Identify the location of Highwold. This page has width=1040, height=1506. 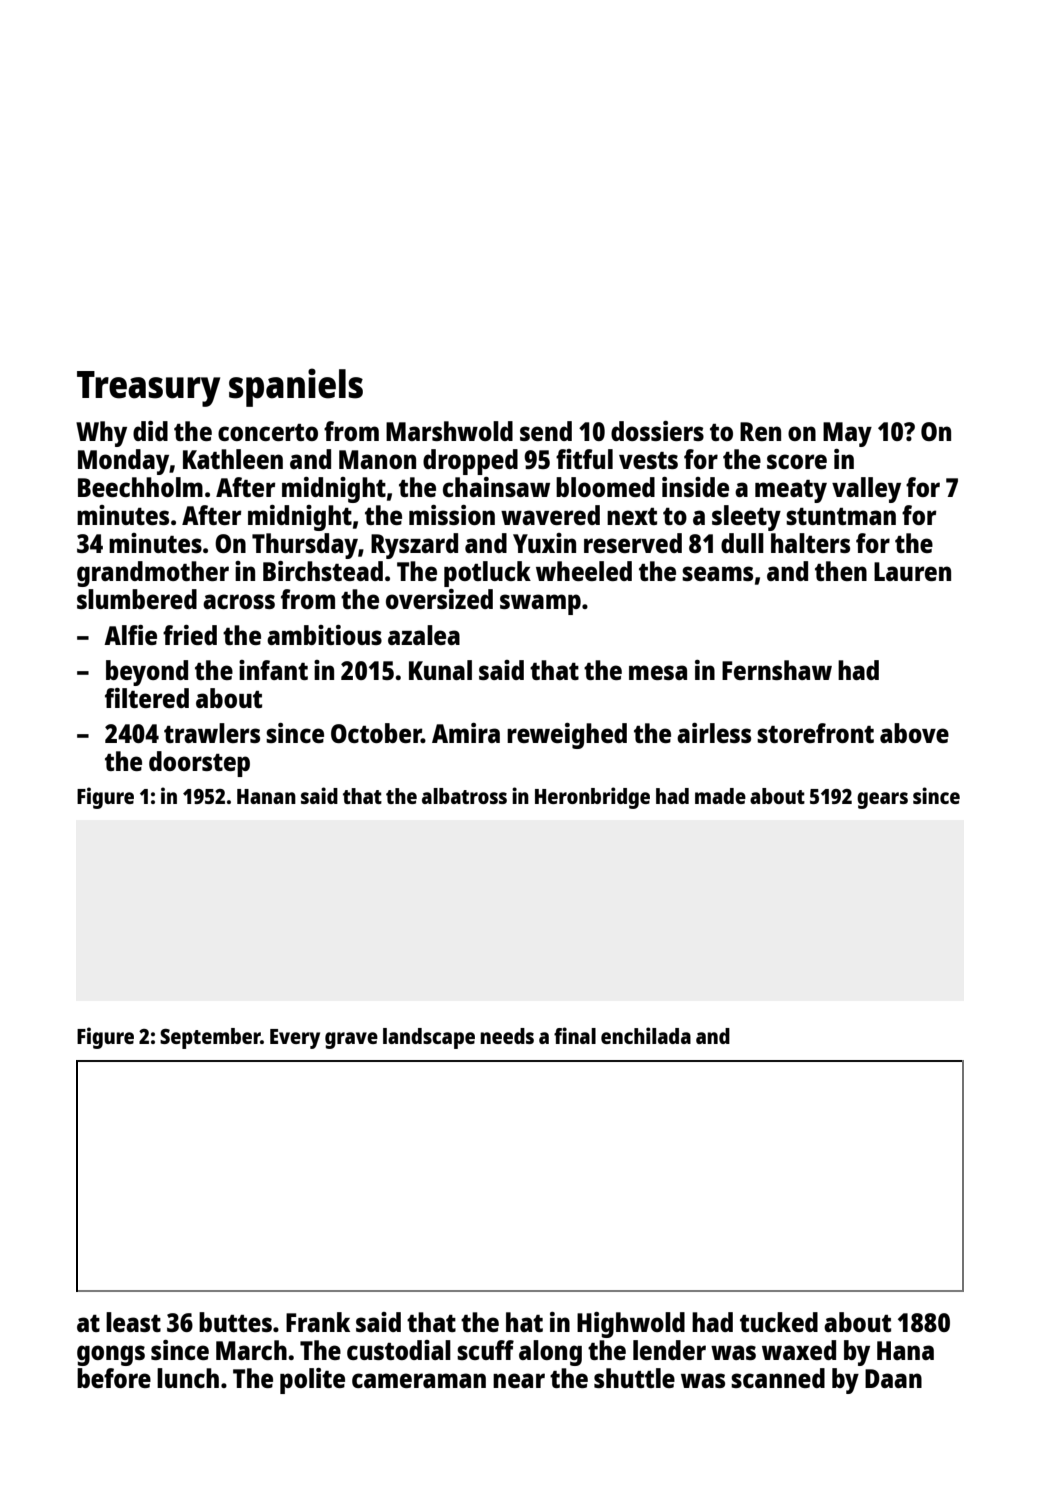
(631, 1325).
